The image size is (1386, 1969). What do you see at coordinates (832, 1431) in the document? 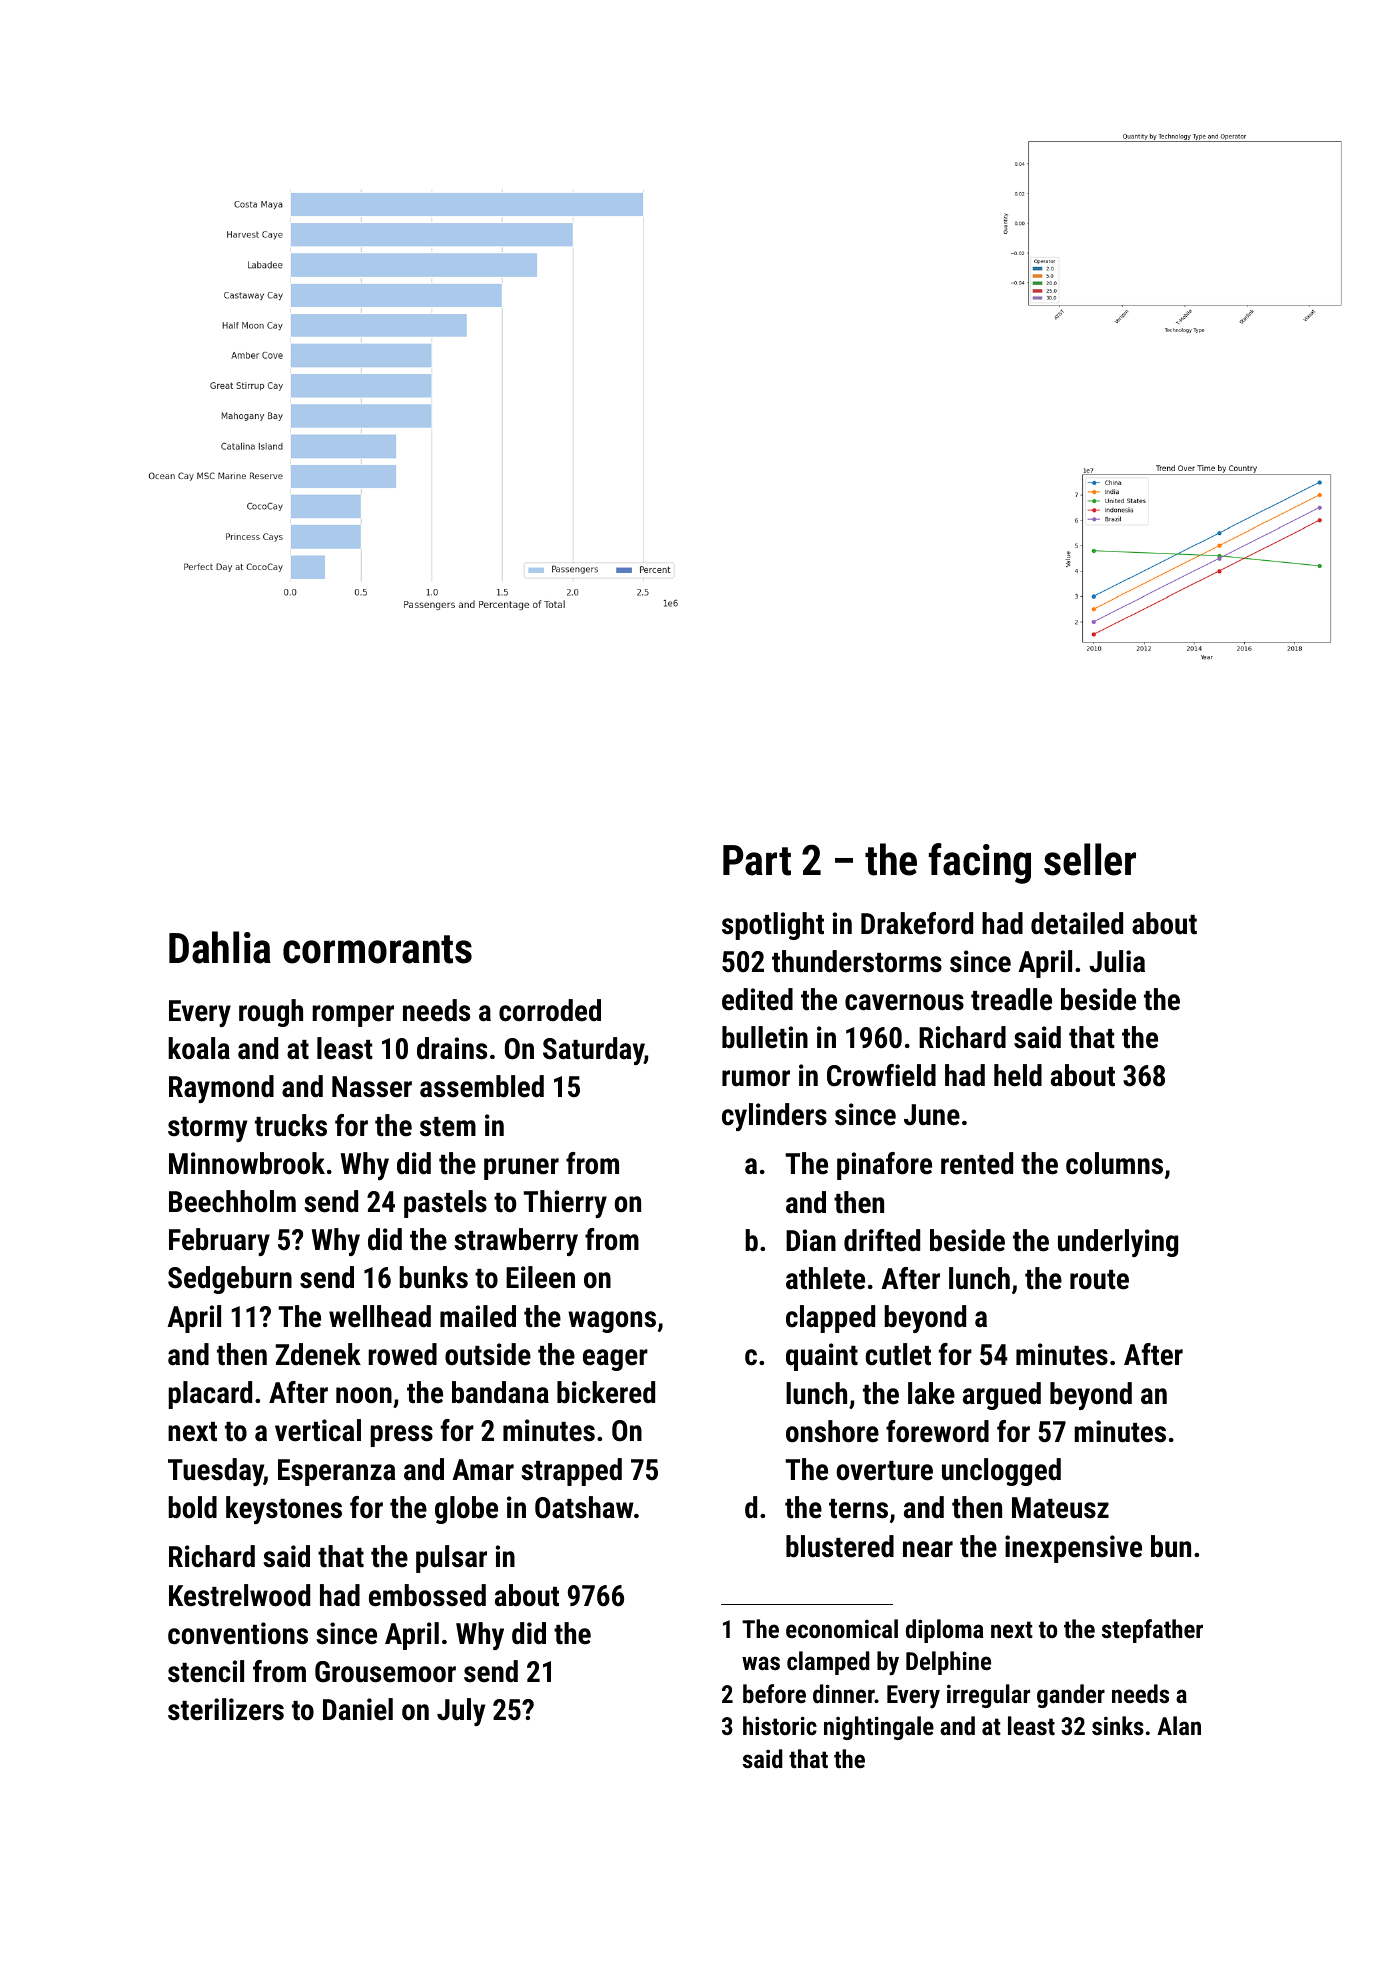
I see `onshore` at bounding box center [832, 1431].
